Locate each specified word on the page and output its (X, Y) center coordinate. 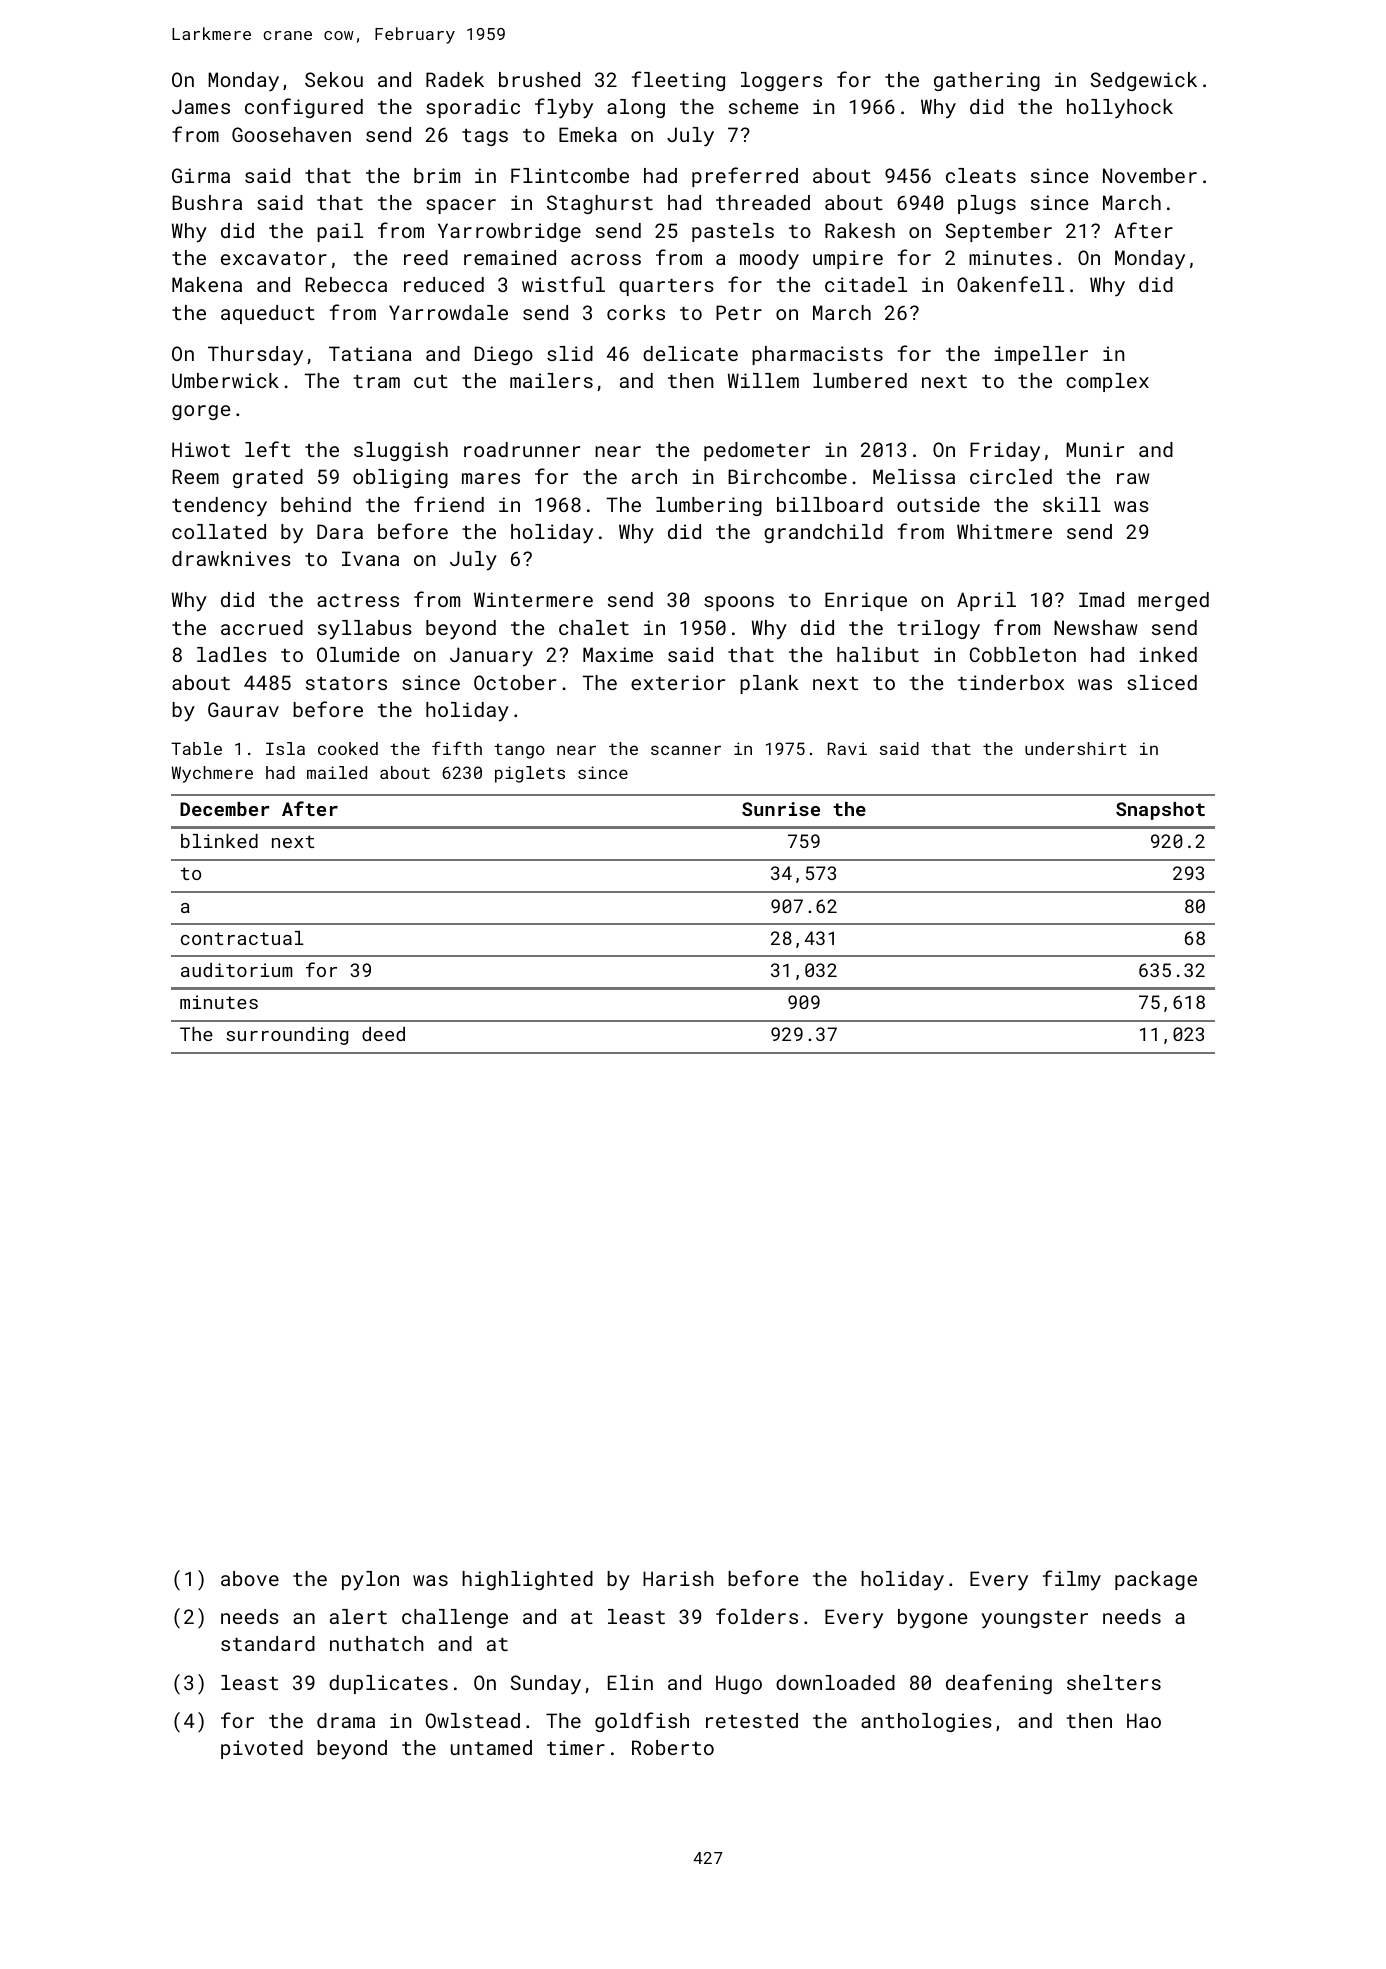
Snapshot (1160, 811)
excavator (274, 258)
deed (383, 1034)
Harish (678, 1578)
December (225, 809)
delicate (690, 353)
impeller (1041, 355)
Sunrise (781, 809)
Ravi (847, 748)
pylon (370, 1581)
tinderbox (1011, 682)
